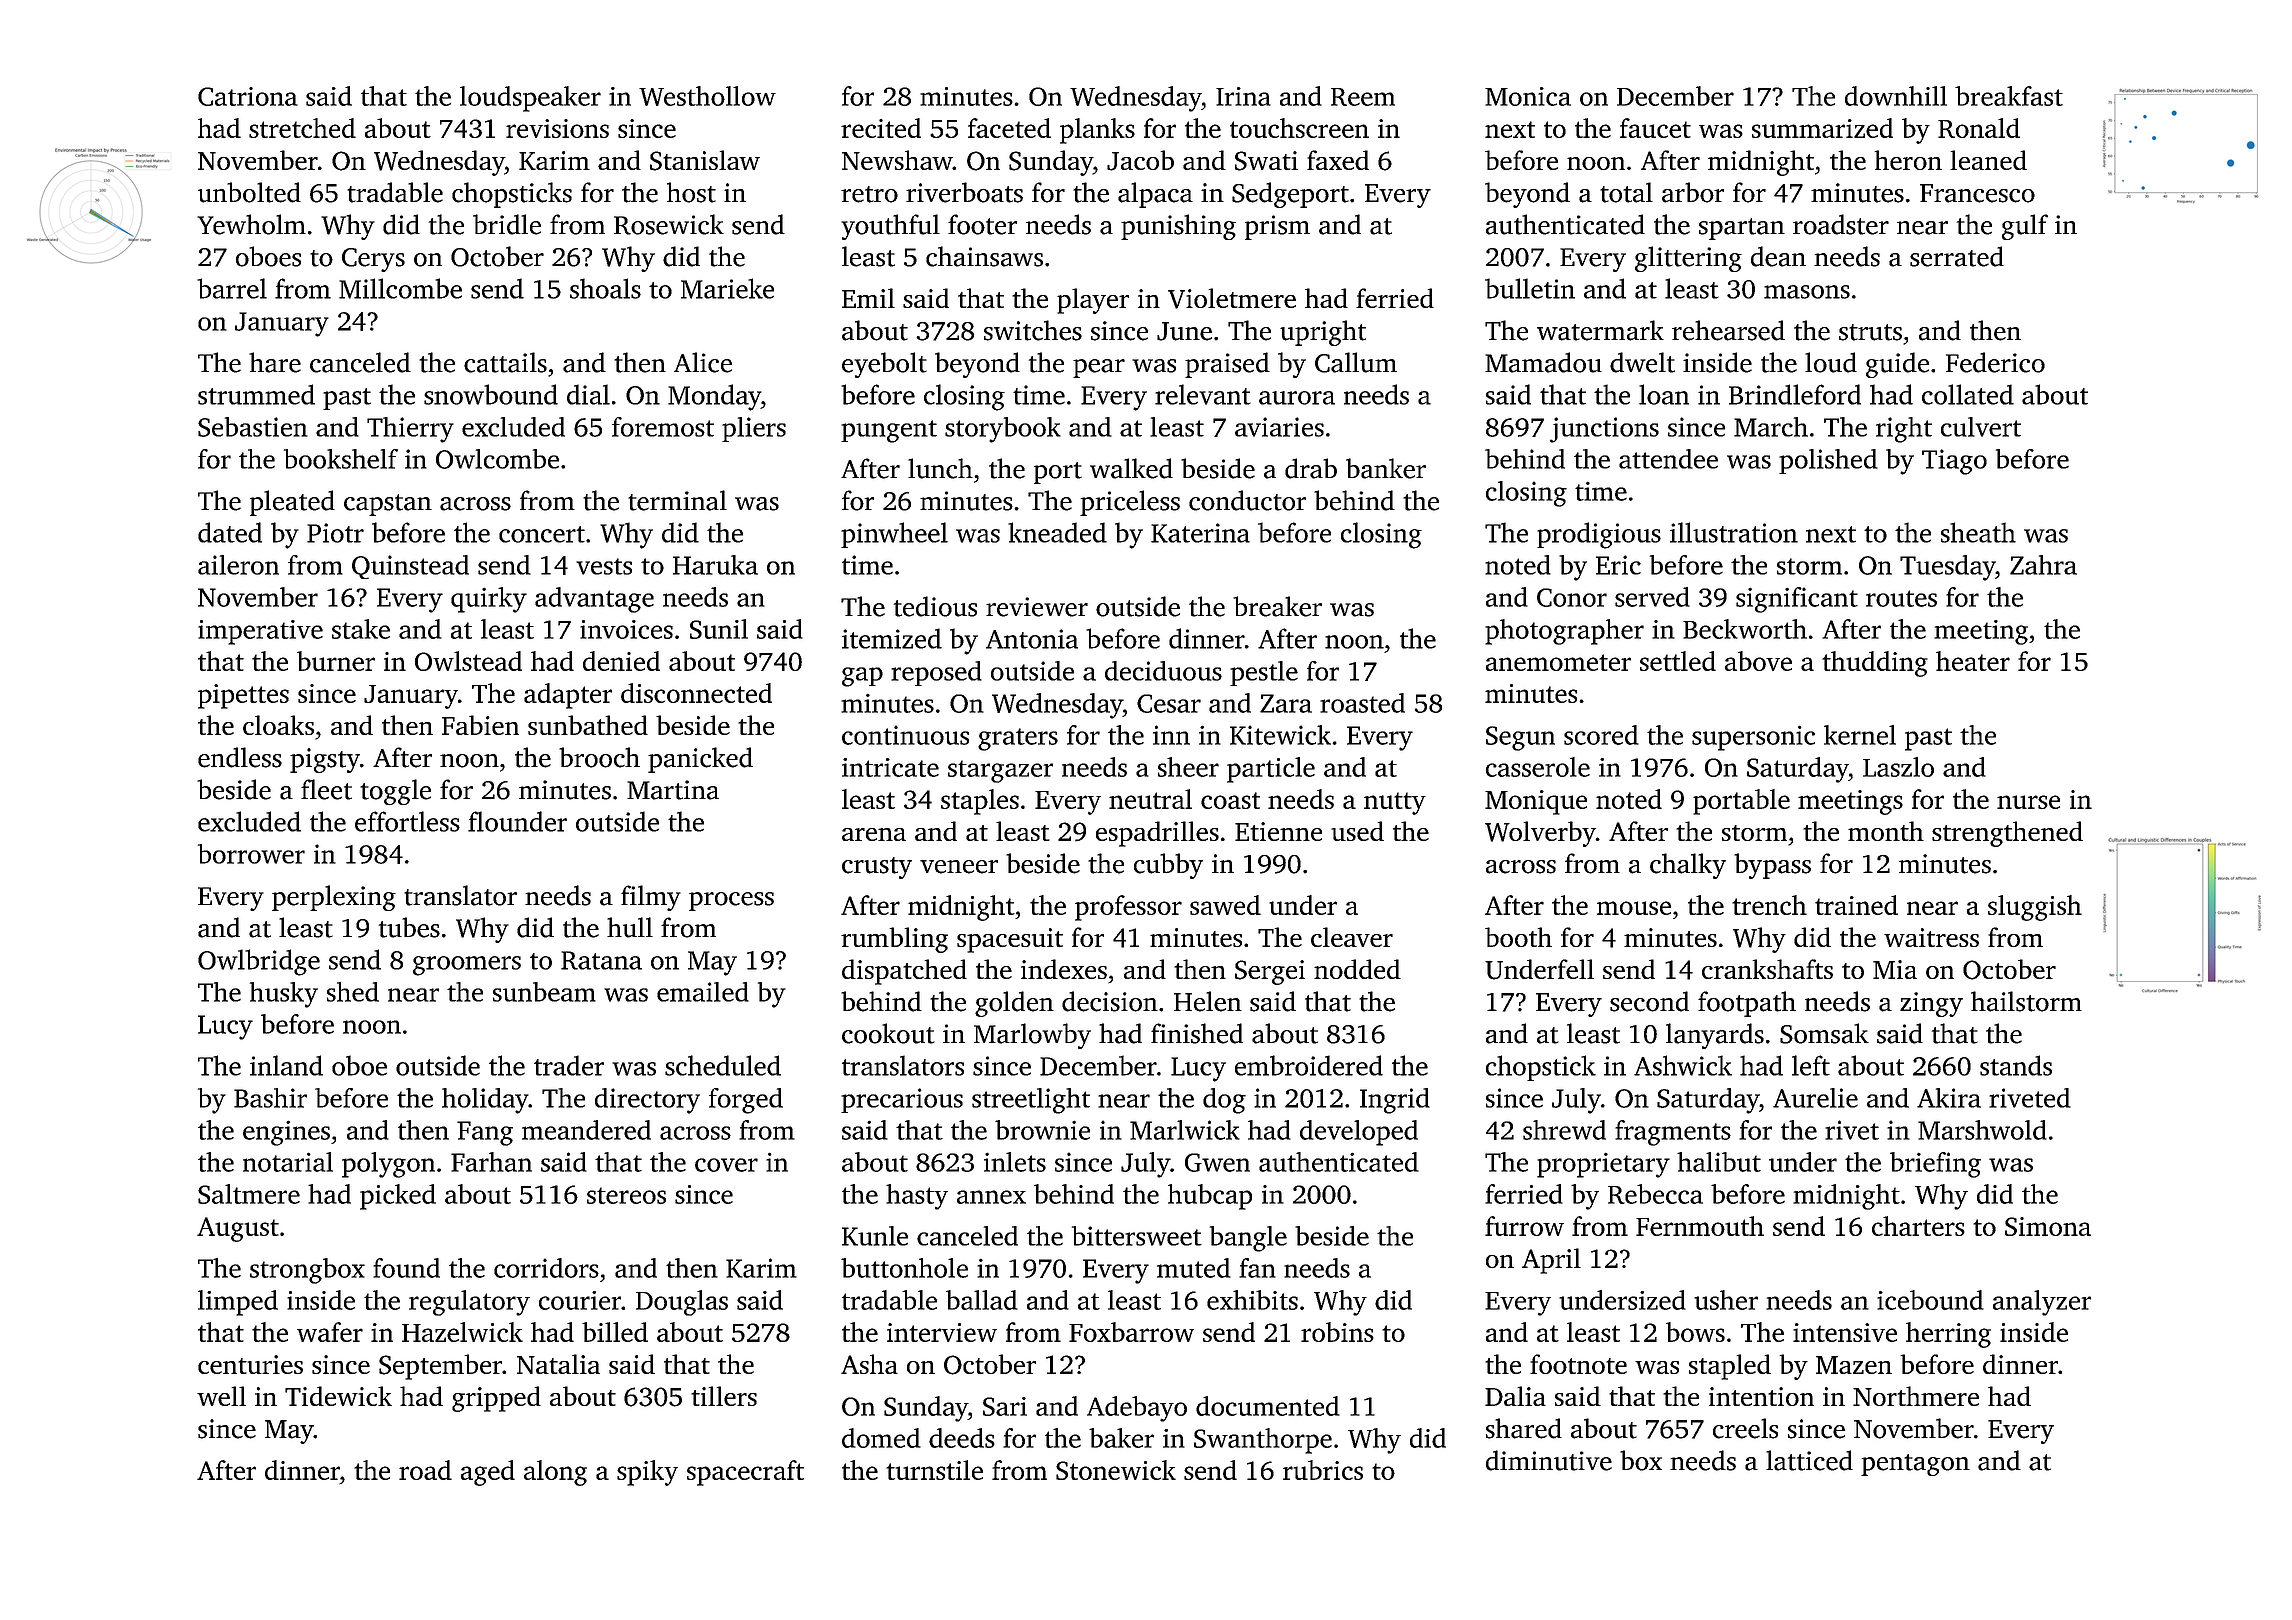 Image resolution: width=2292 pixels, height=1620 pixels. What do you see at coordinates (1700, 1226) in the screenshot?
I see `Fernmouth` at bounding box center [1700, 1226].
